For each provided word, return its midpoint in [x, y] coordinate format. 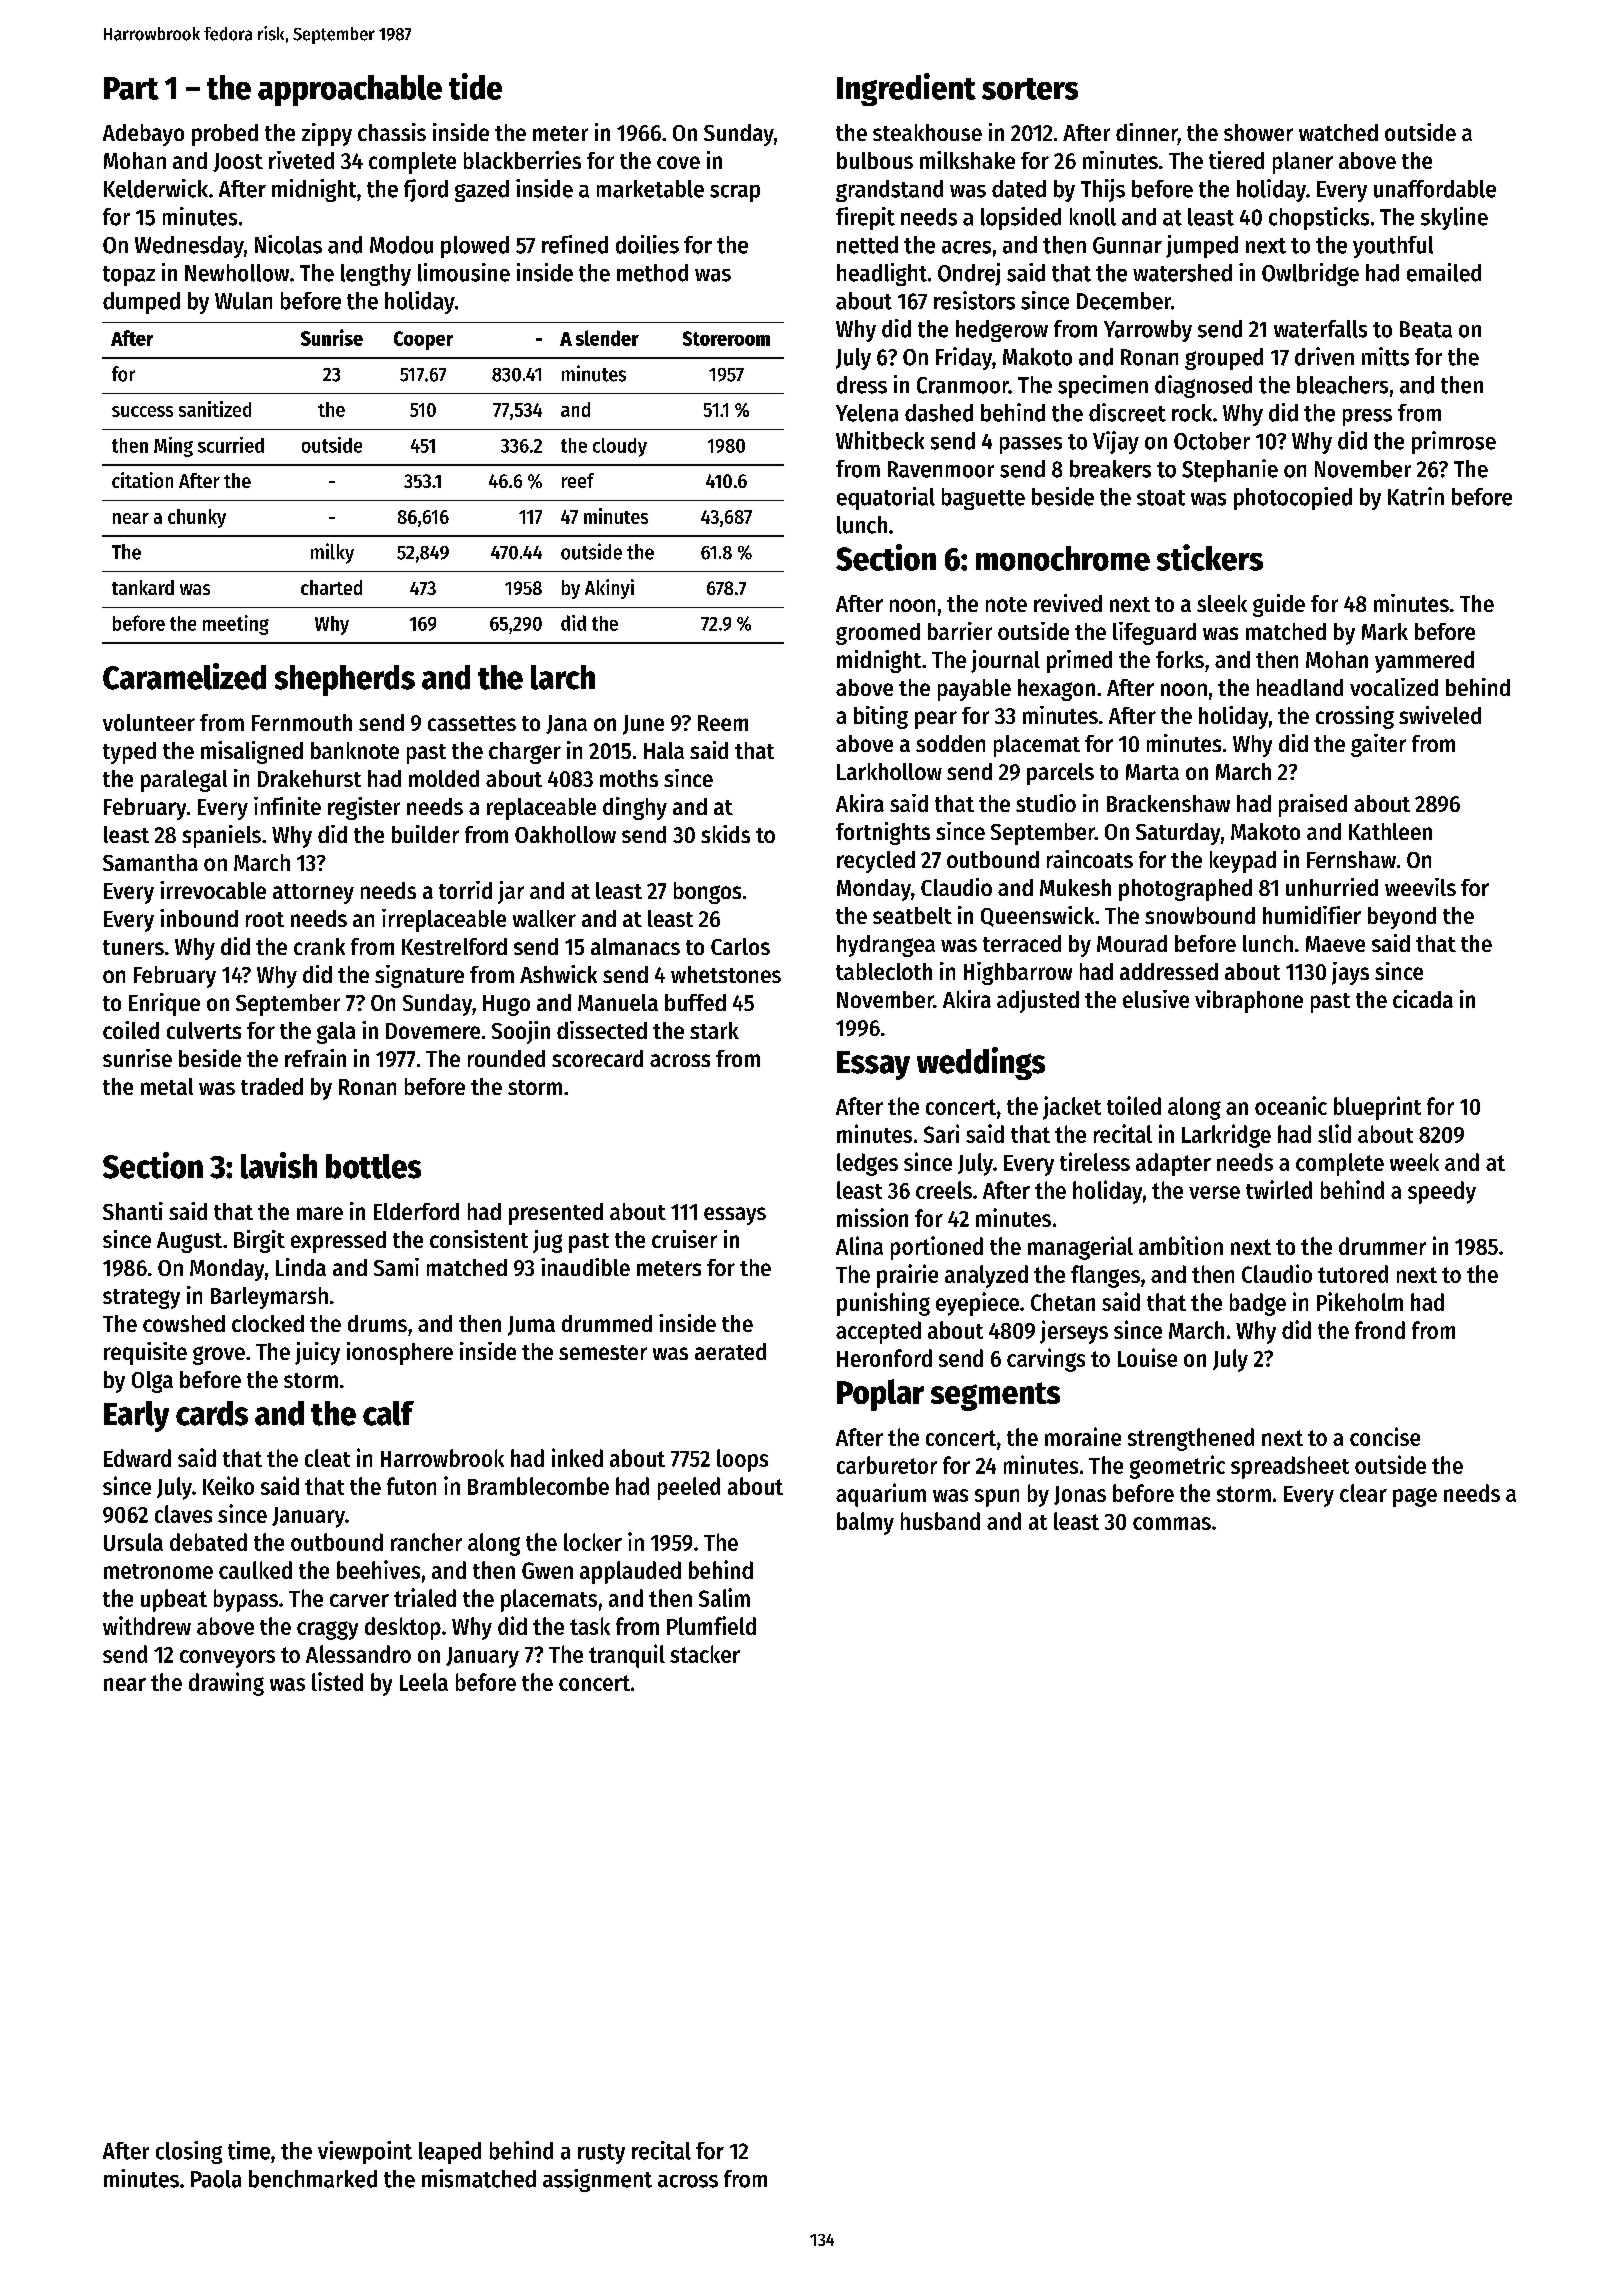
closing [189, 2152]
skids [725, 834]
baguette [983, 499]
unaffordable [1435, 189]
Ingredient [906, 89]
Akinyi [609, 589]
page [1415, 1497]
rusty [601, 2154]
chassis [392, 132]
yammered [1424, 662]
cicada [1423, 999]
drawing [226, 1684]
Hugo [506, 1005]
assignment [597, 2180]
